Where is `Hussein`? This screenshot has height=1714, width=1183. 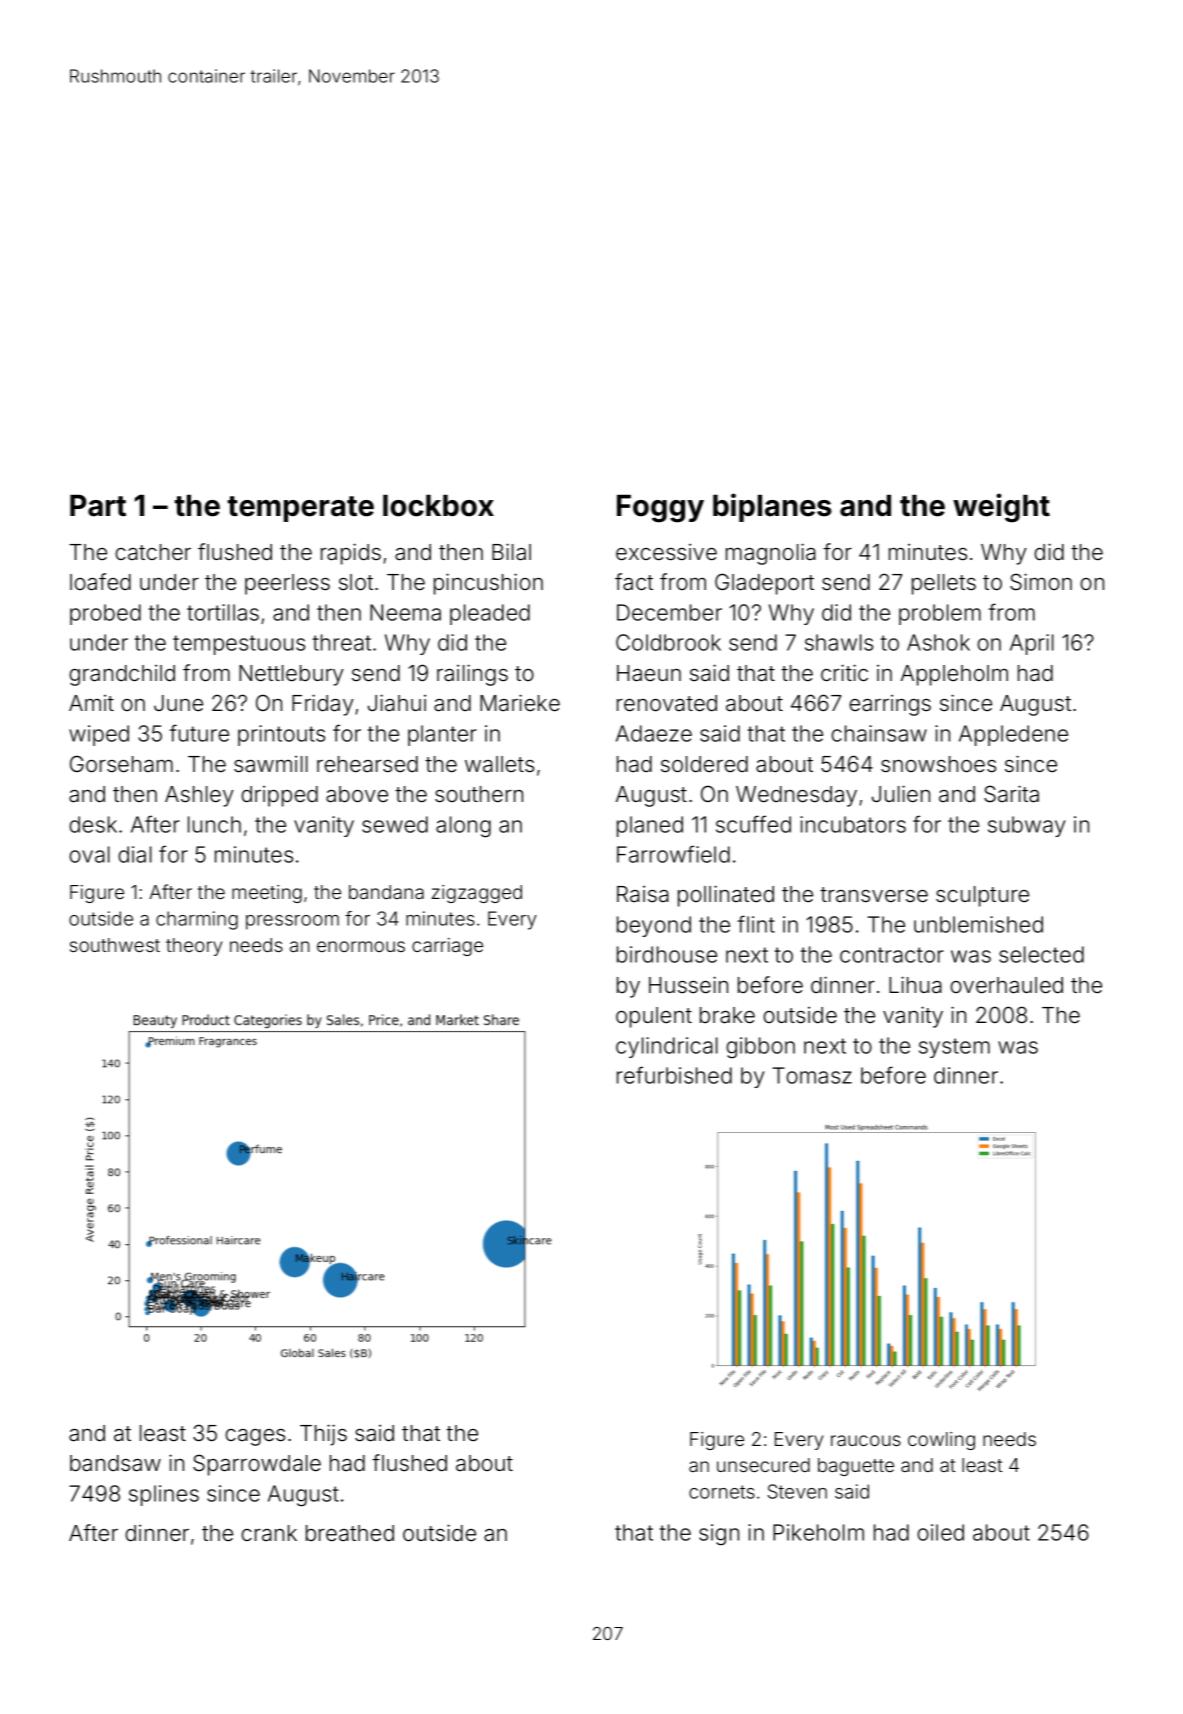
Hussein is located at coordinates (688, 984).
